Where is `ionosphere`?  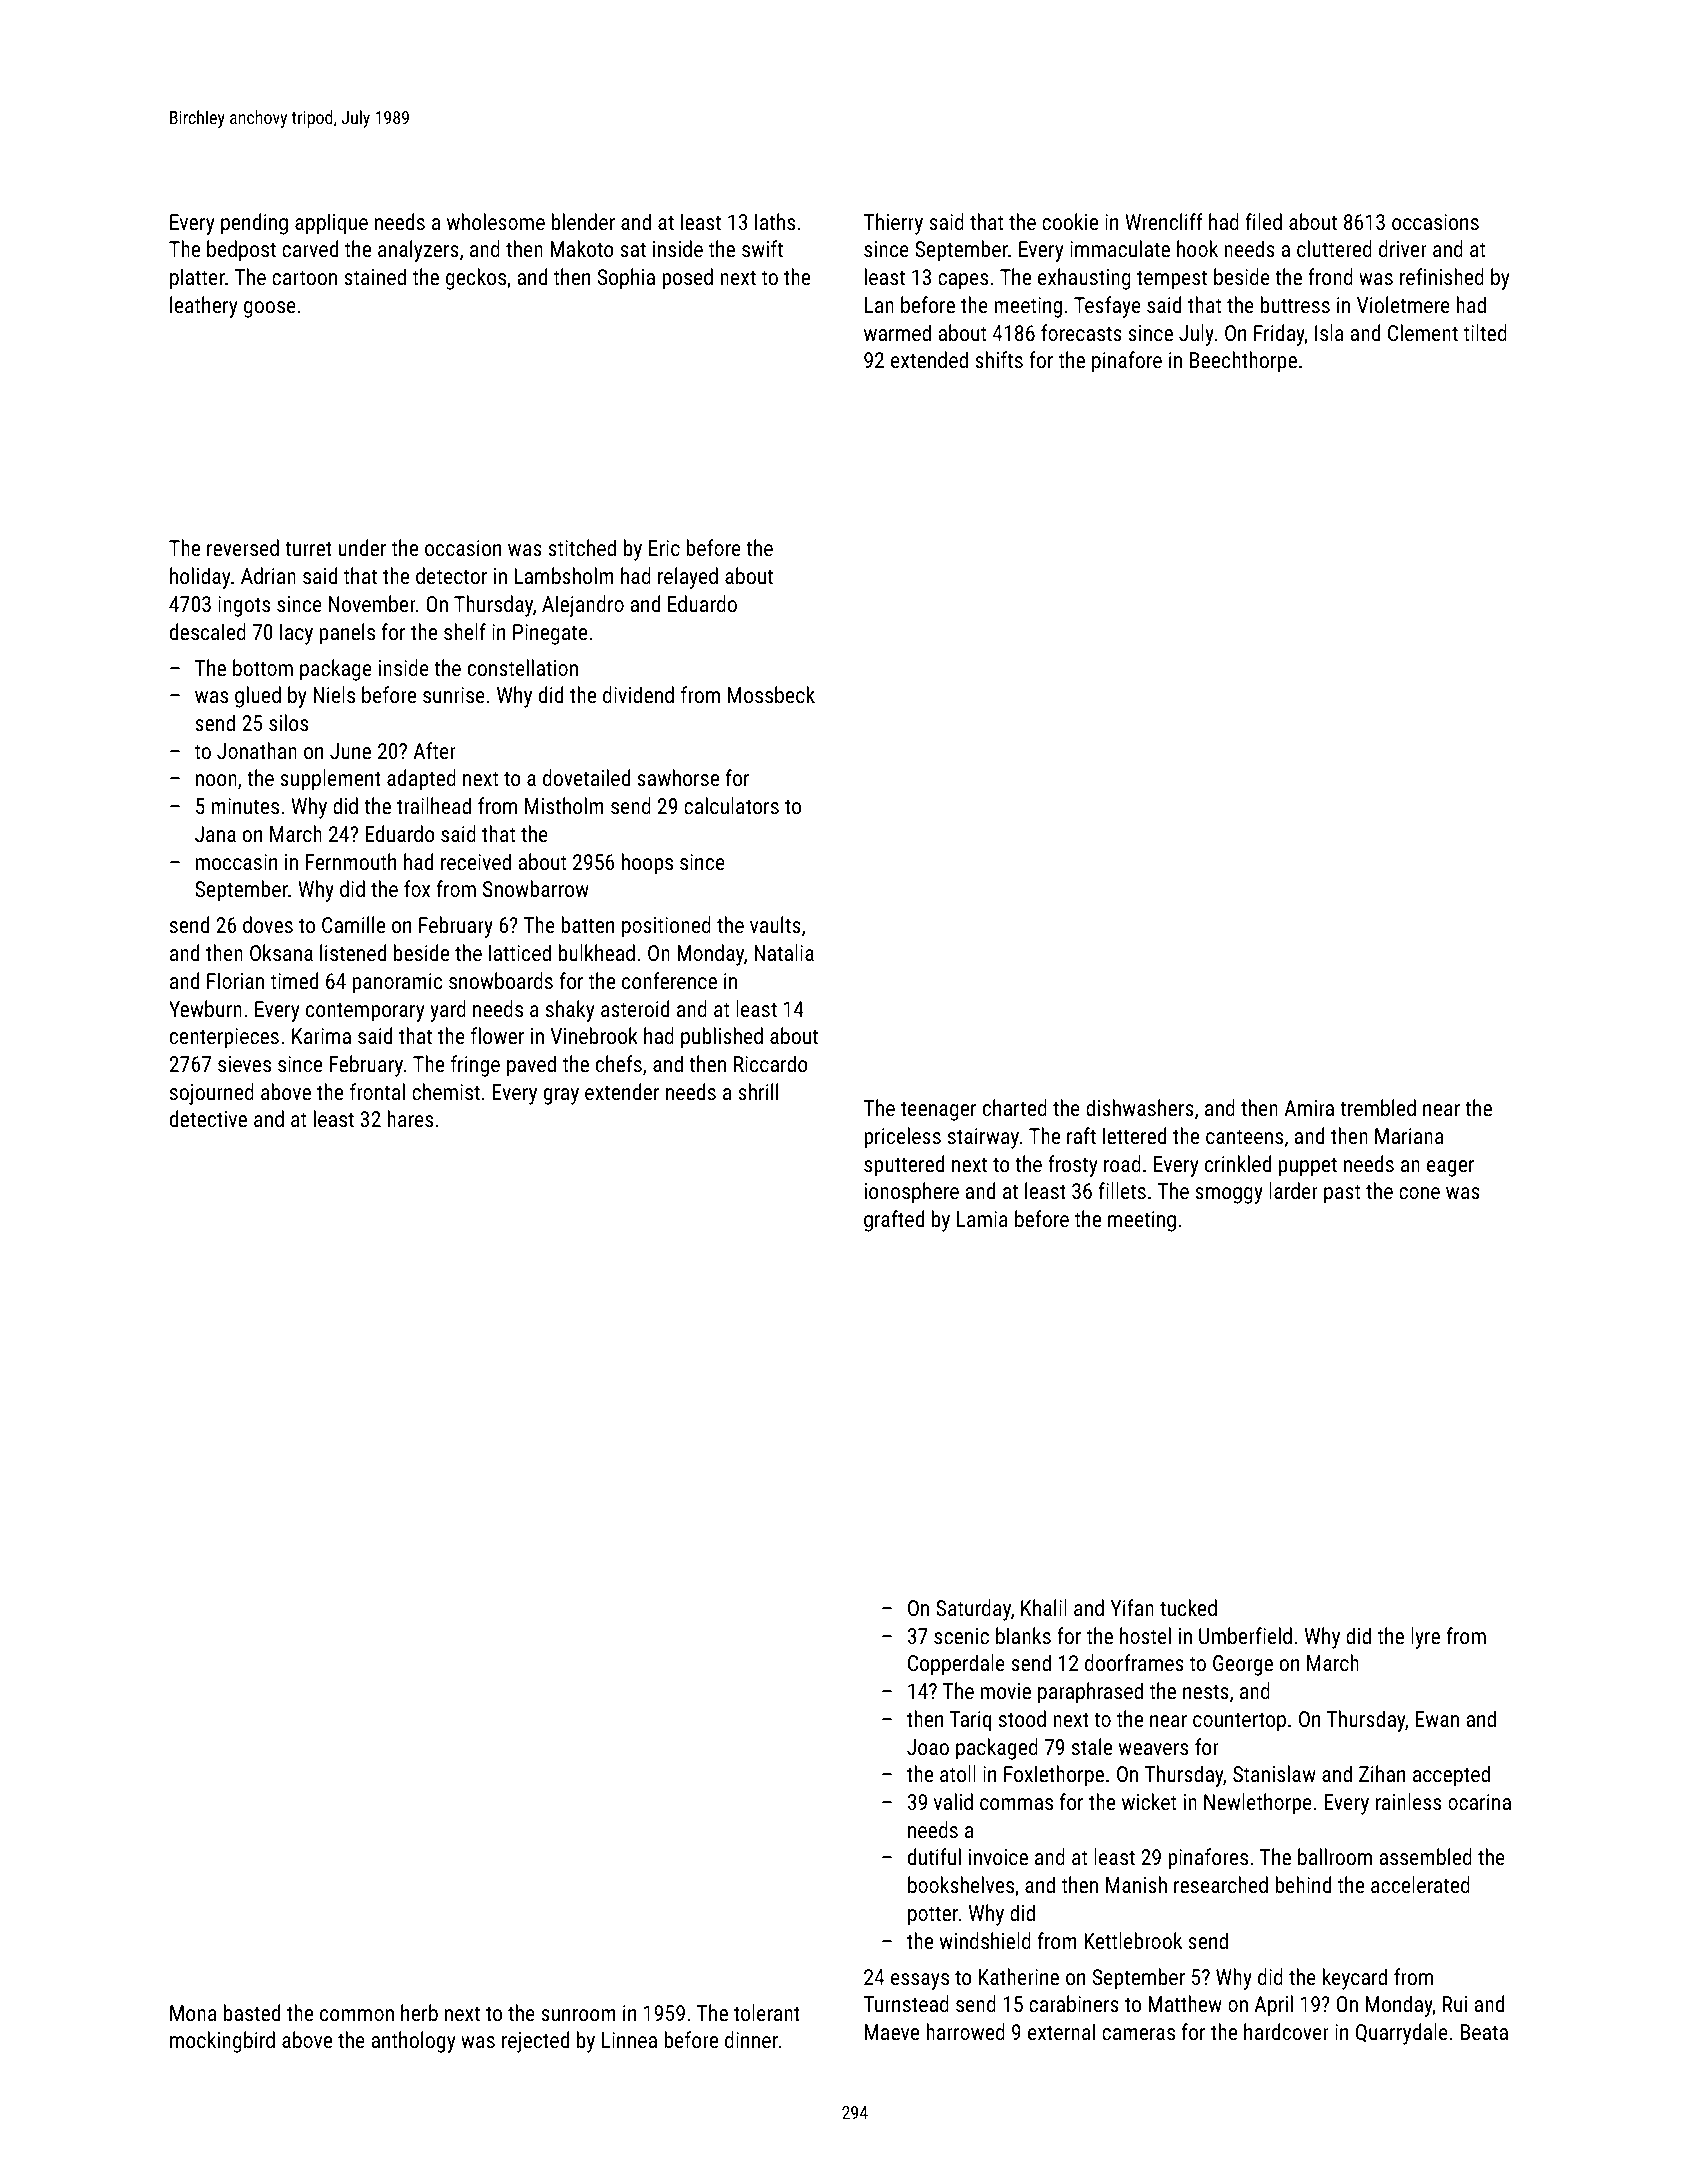 ionosphere is located at coordinates (912, 1193).
